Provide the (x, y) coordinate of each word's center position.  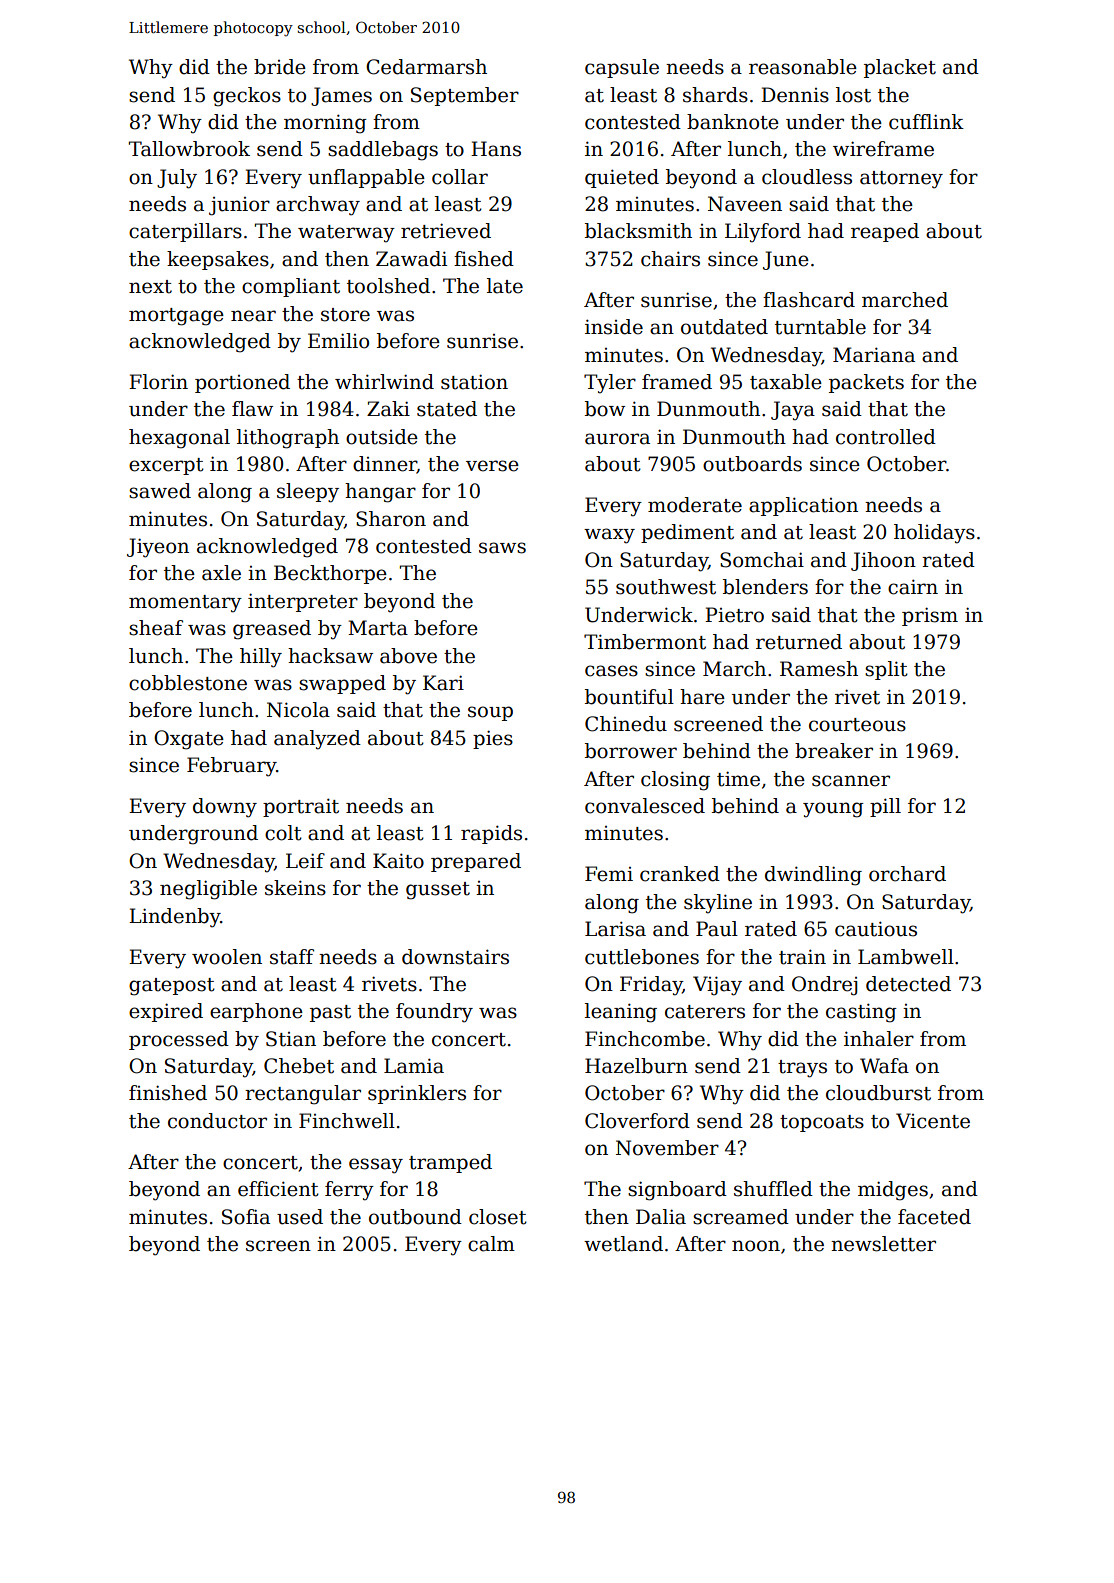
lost (853, 95)
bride (280, 67)
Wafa (884, 1066)
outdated (724, 327)
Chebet (299, 1066)
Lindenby (174, 918)
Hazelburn (636, 1066)
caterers (705, 1012)
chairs (670, 259)
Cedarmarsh (426, 67)
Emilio (338, 341)
